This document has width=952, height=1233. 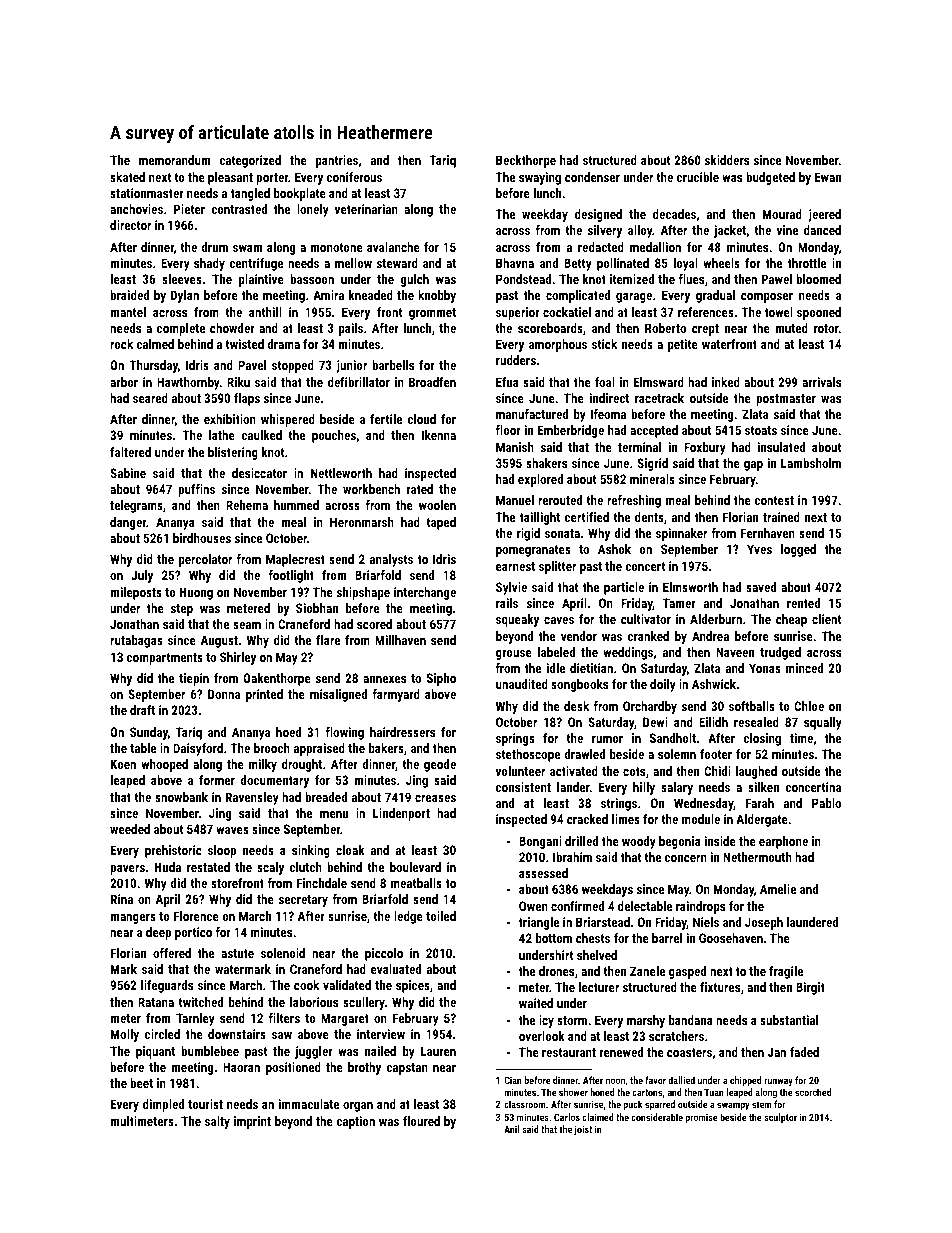 I want to click on gap, so click(x=753, y=466).
